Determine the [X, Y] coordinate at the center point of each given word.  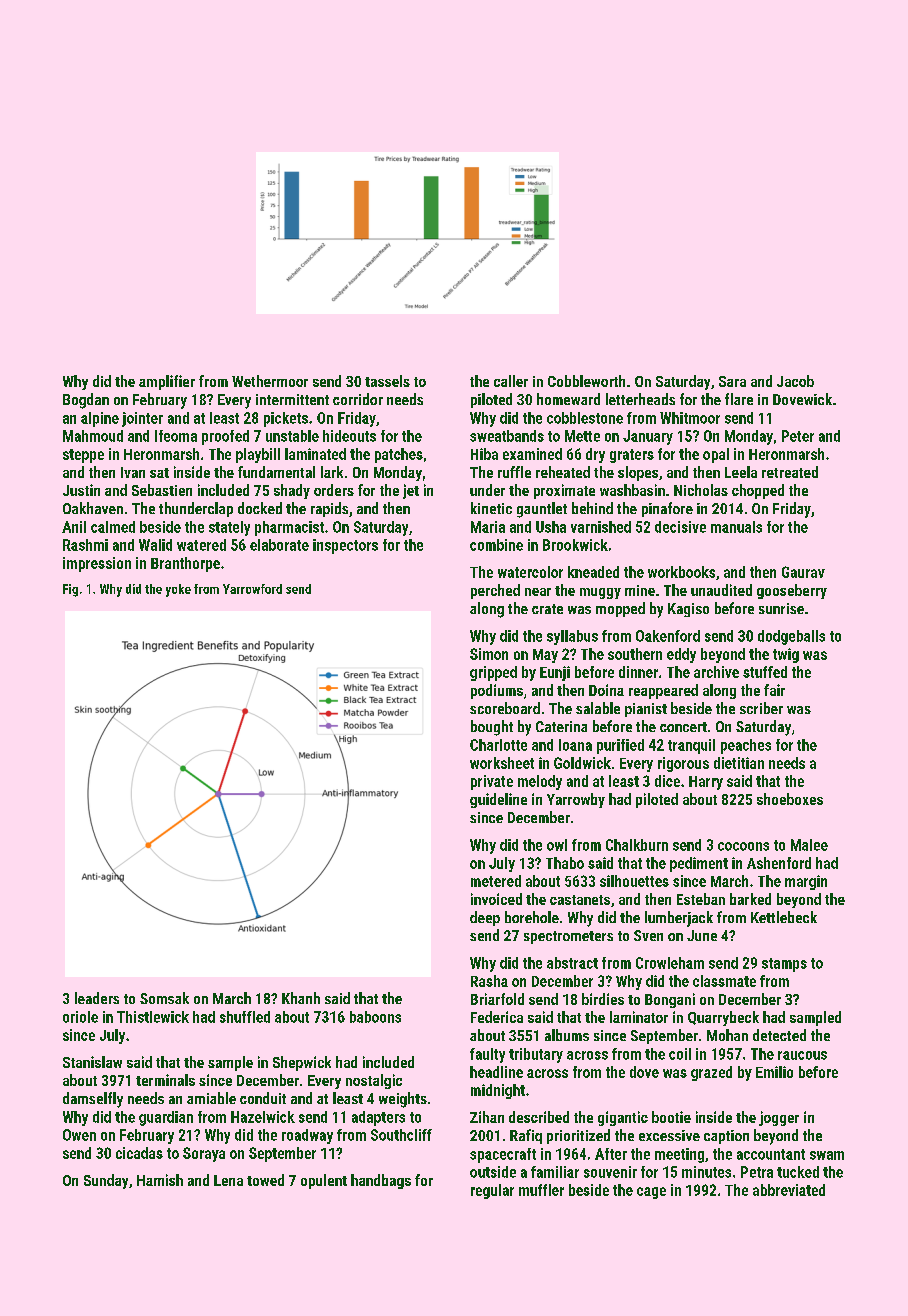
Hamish [160, 1180]
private [492, 782]
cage [651, 1193]
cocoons [743, 846]
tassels [387, 381]
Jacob [795, 381]
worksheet [502, 763]
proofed [225, 437]
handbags [381, 1181]
